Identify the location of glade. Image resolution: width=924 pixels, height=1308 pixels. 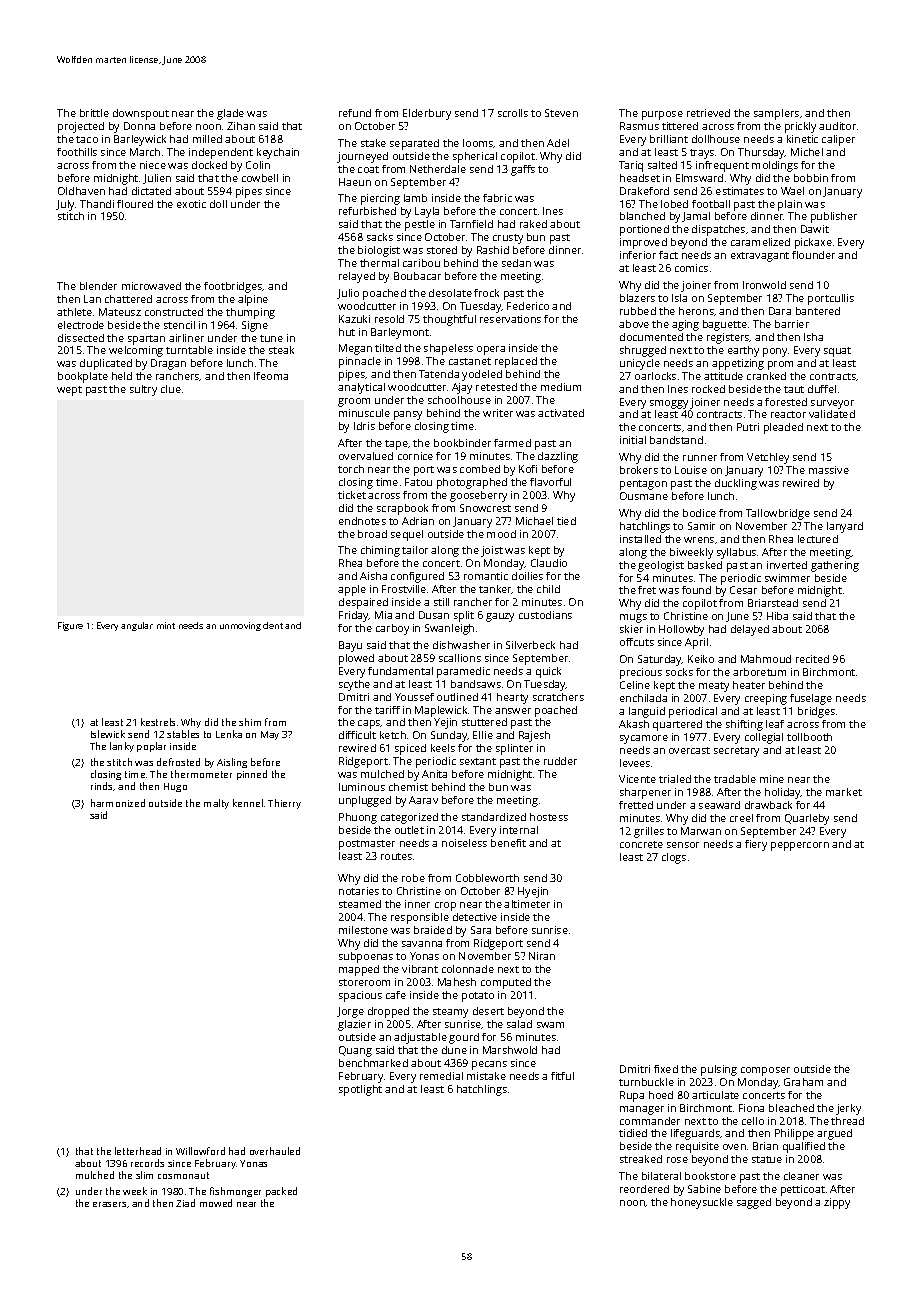
(230, 114).
